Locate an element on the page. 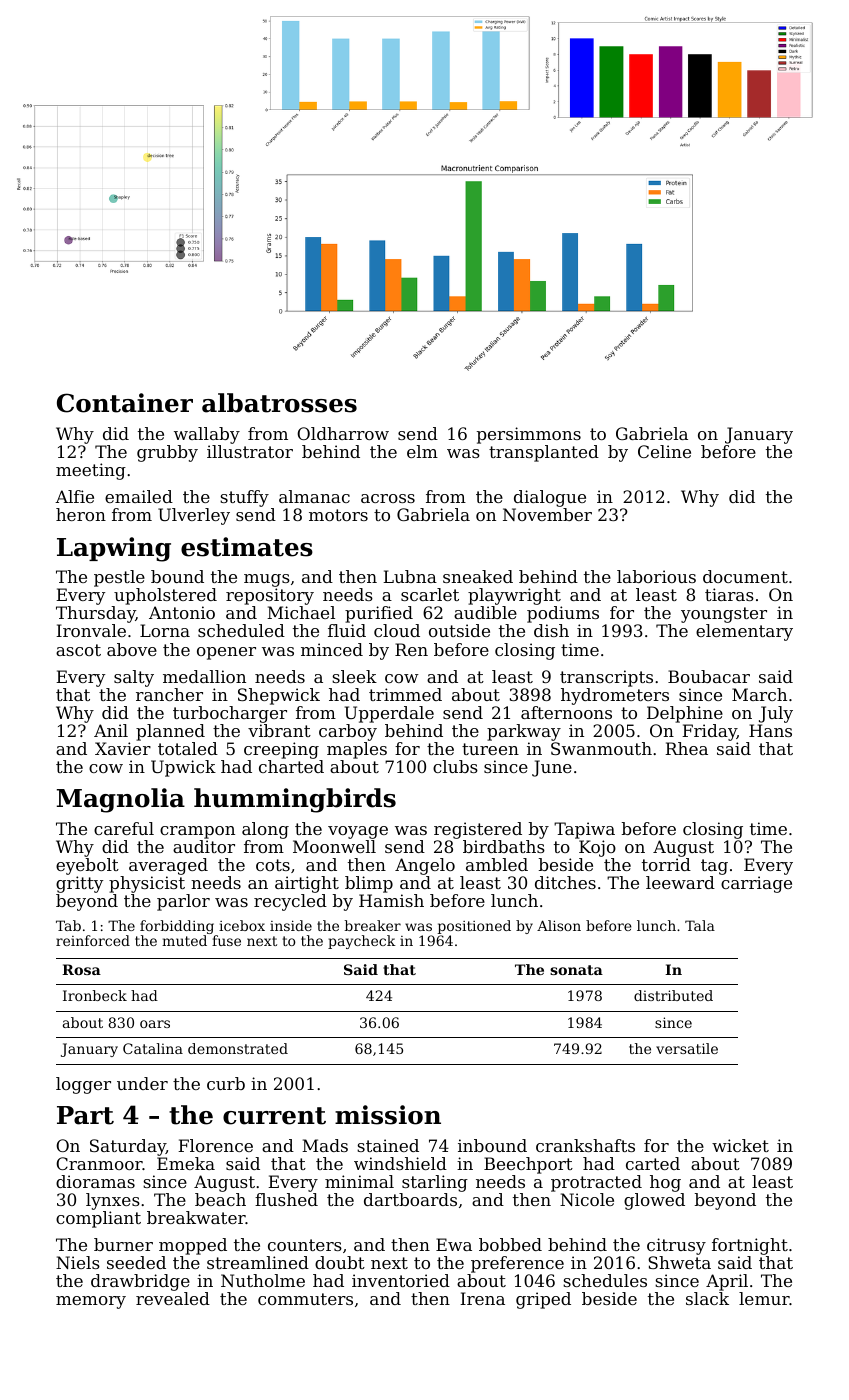  Celine is located at coordinates (664, 451).
